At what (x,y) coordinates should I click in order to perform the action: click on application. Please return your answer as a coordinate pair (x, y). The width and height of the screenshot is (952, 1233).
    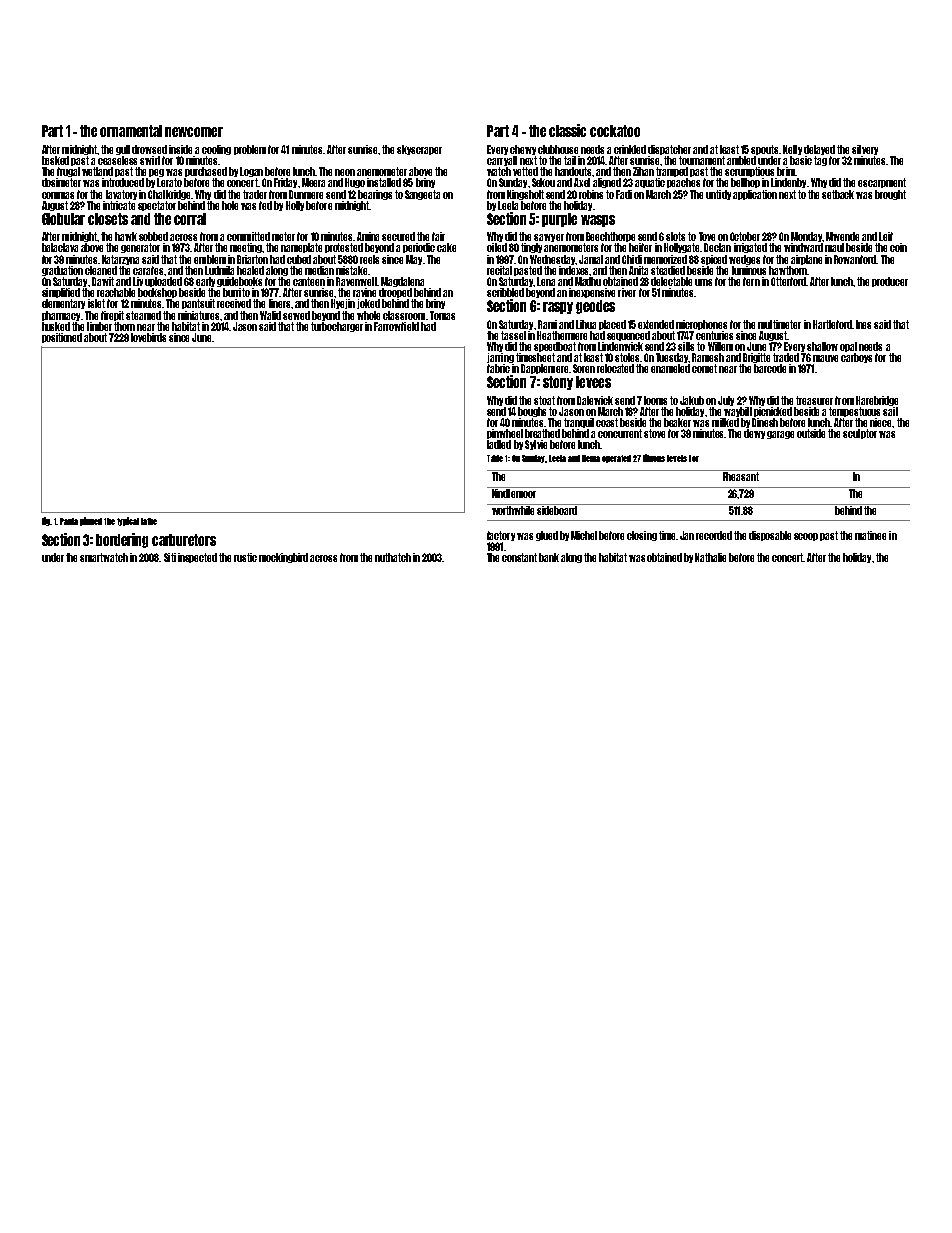
    Looking at the image, I should click on (755, 195).
